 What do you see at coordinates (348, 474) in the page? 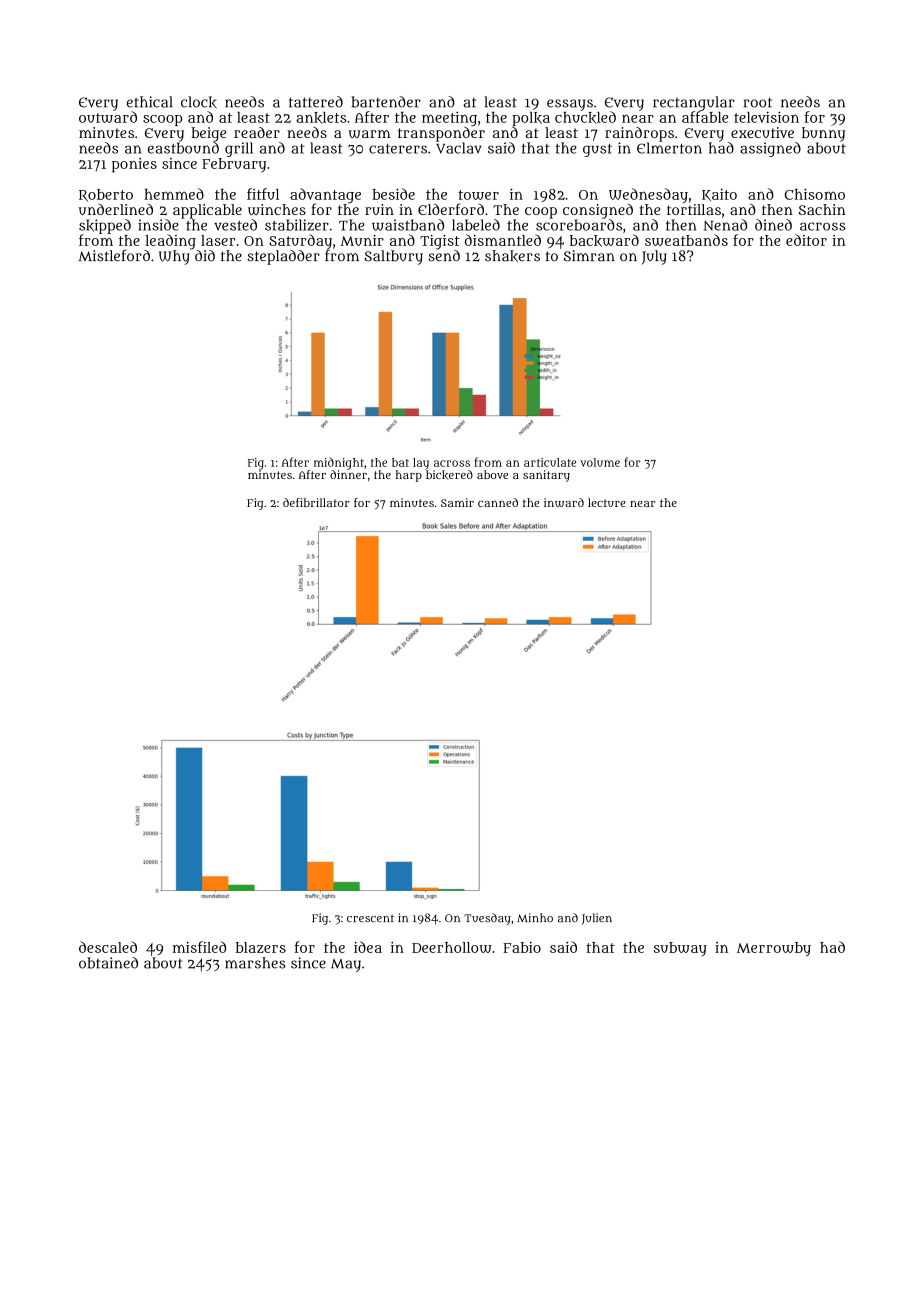
I see `dinner` at bounding box center [348, 474].
